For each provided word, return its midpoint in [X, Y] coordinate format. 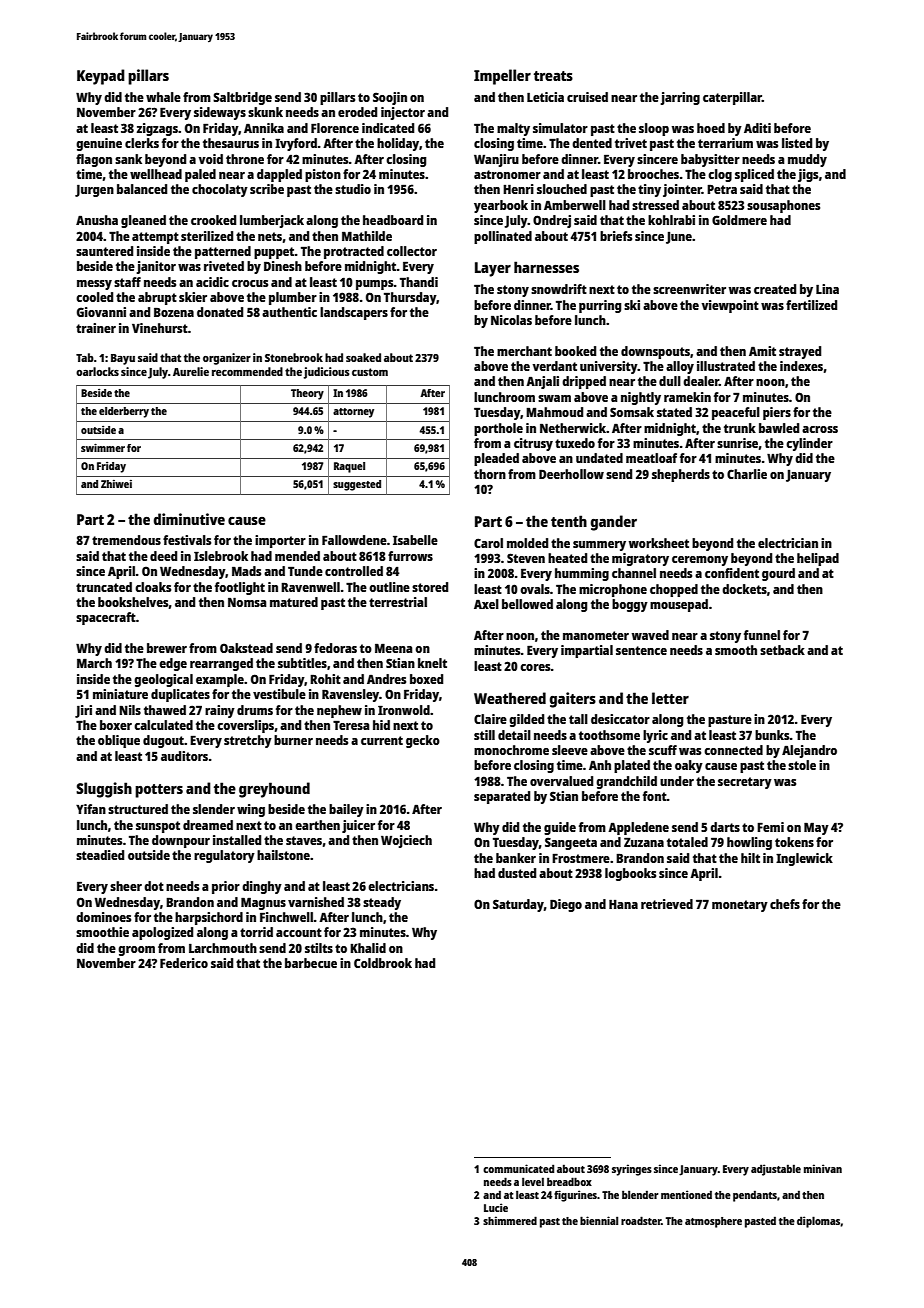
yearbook [501, 206]
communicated [518, 1168]
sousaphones [783, 206]
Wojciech [406, 841]
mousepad [679, 605]
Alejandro [809, 751]
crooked [213, 220]
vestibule [279, 694]
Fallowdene [354, 540]
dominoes [103, 917]
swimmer [103, 447]
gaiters [573, 700]
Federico [184, 963]
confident [732, 573]
